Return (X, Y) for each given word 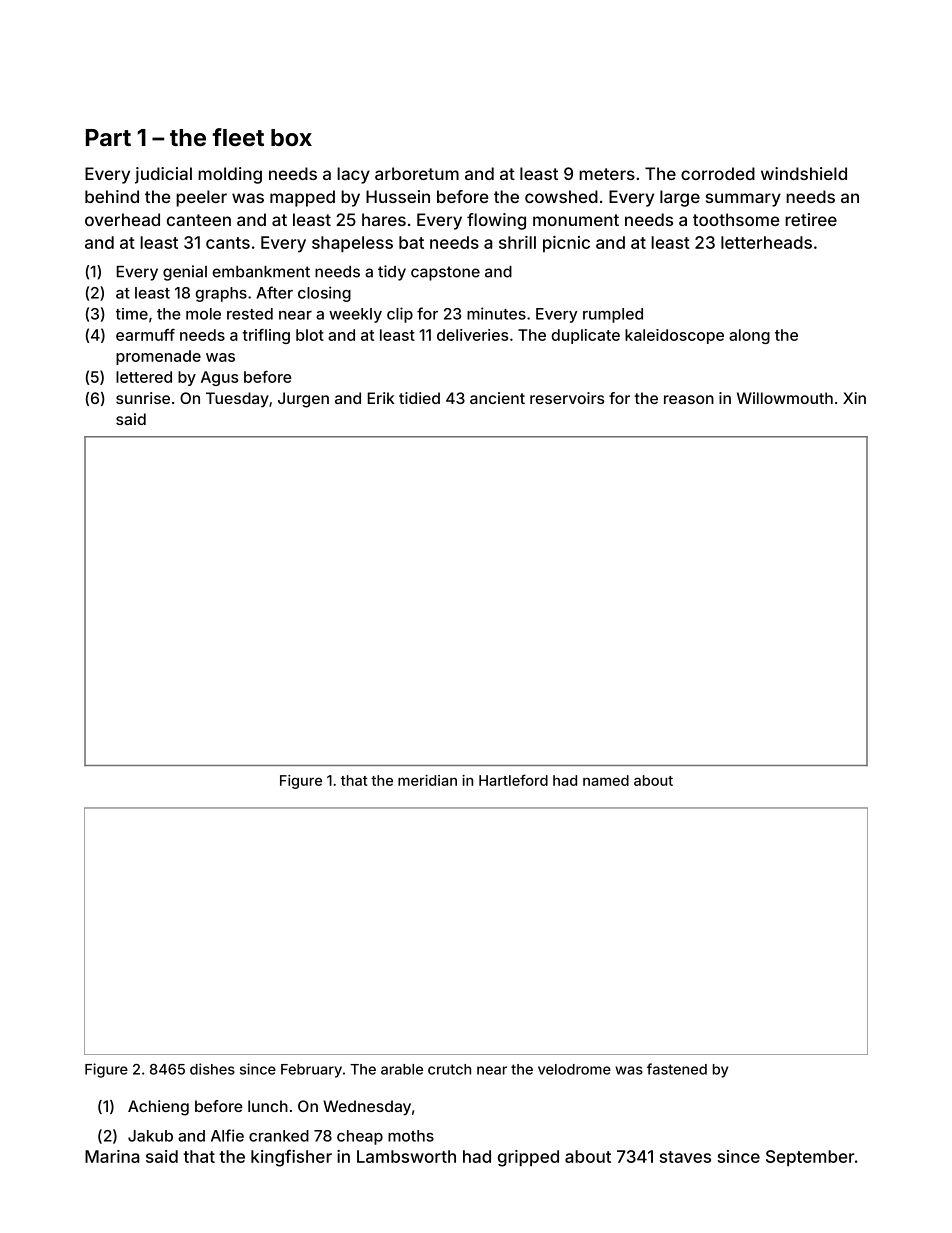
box (291, 137)
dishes (212, 1069)
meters (607, 174)
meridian (427, 780)
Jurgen (303, 400)
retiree (811, 219)
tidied (419, 398)
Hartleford (513, 780)
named (606, 780)
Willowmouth (785, 398)
